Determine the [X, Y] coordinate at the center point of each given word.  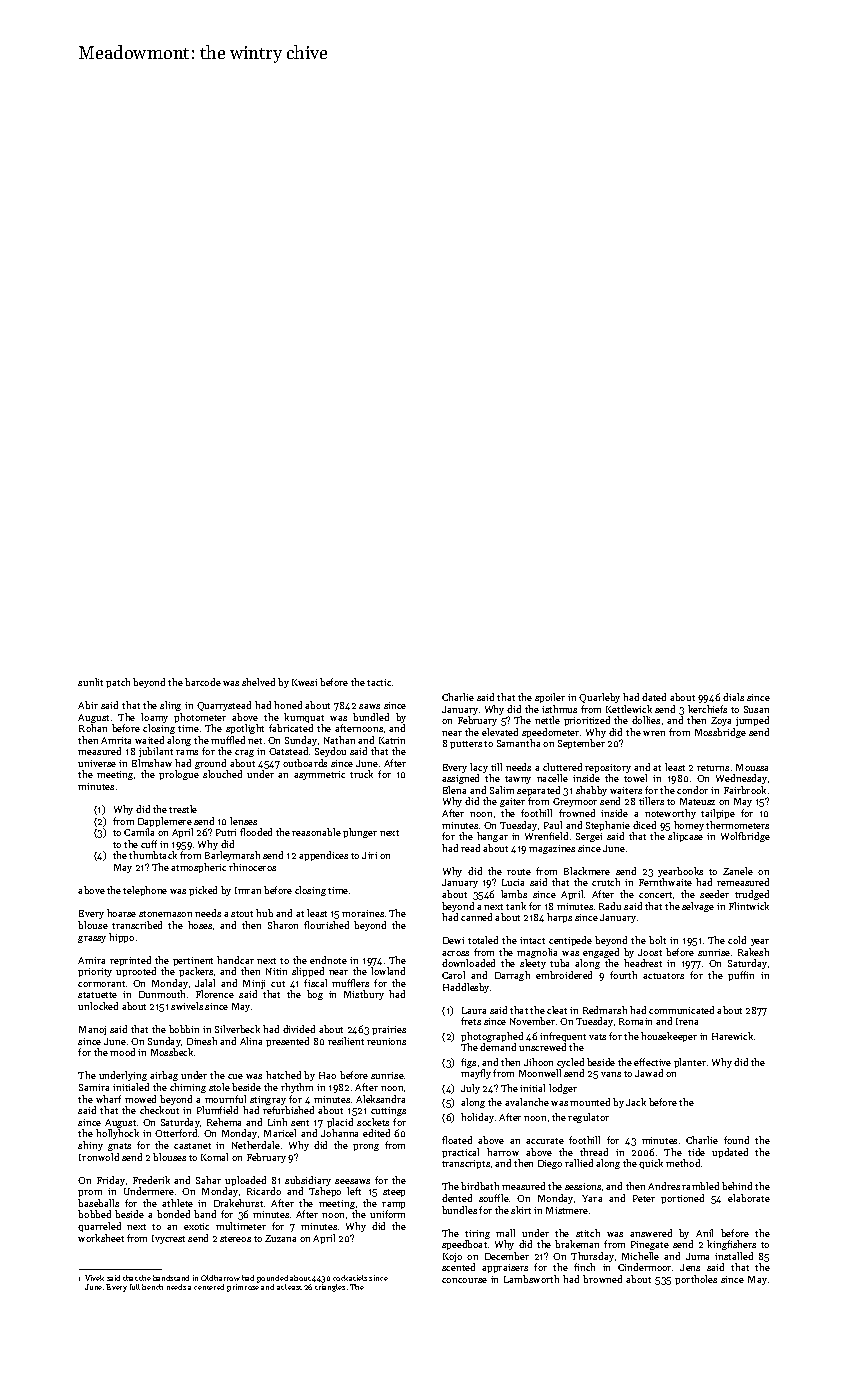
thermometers [737, 825]
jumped [752, 721]
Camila [139, 832]
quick [651, 1164]
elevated [500, 732]
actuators [663, 976]
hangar [492, 837]
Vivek [94, 1278]
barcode [203, 682]
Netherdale [256, 1145]
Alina [251, 1041]
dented [457, 1198]
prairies [389, 1030]
